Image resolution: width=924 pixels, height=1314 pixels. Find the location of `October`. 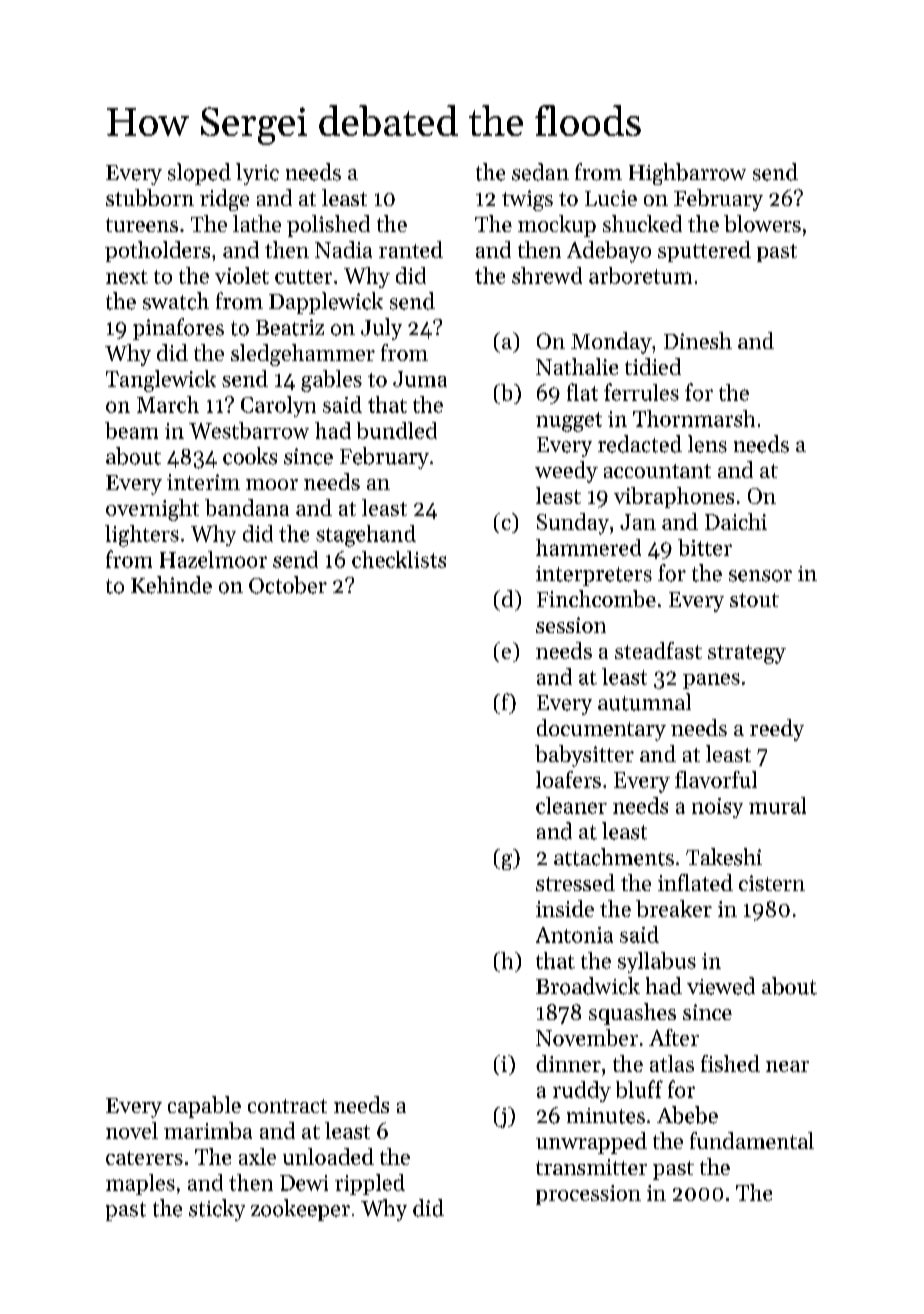

October is located at coordinates (288, 585).
